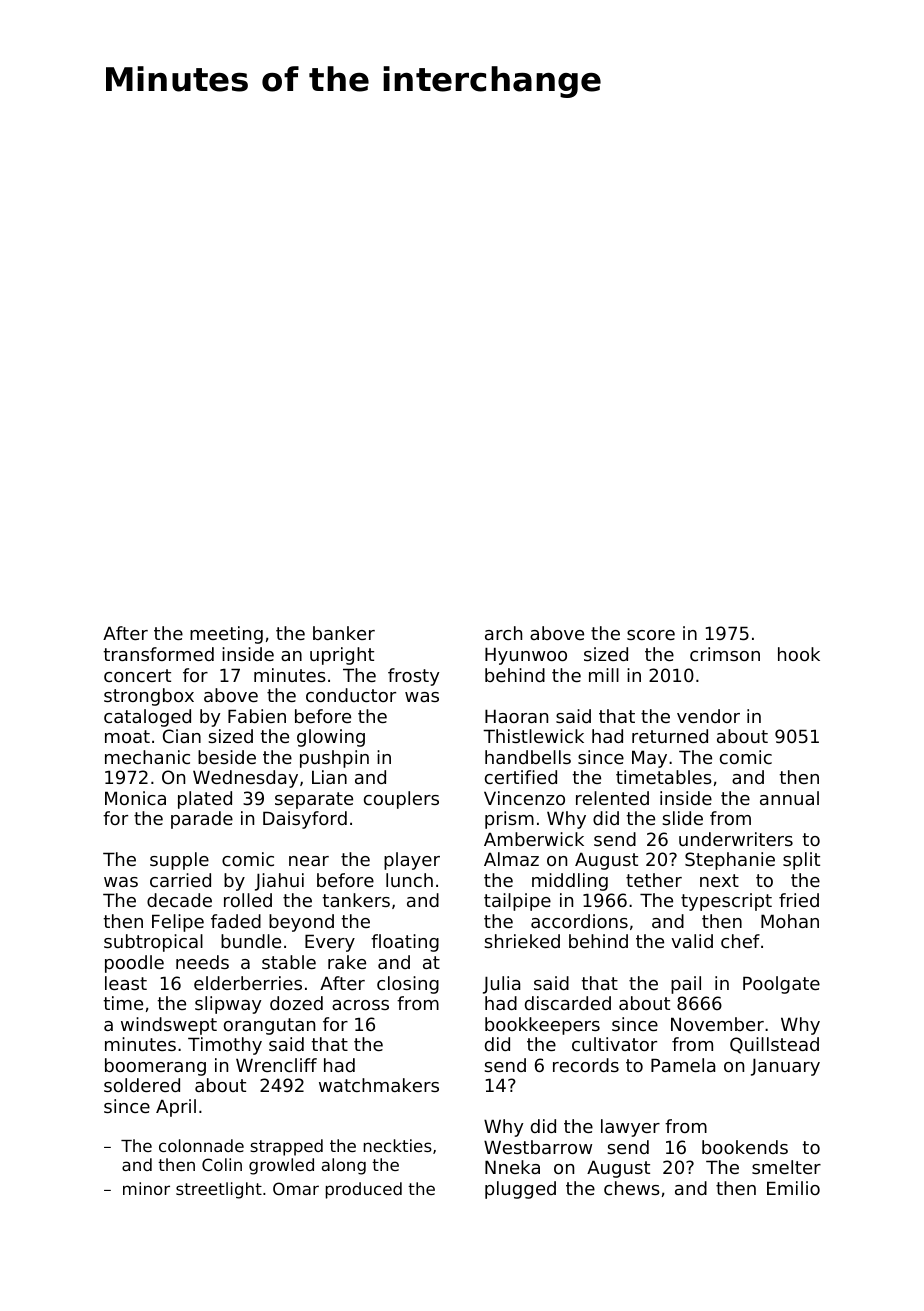 Image resolution: width=924 pixels, height=1311 pixels. I want to click on subtropical, so click(153, 943).
